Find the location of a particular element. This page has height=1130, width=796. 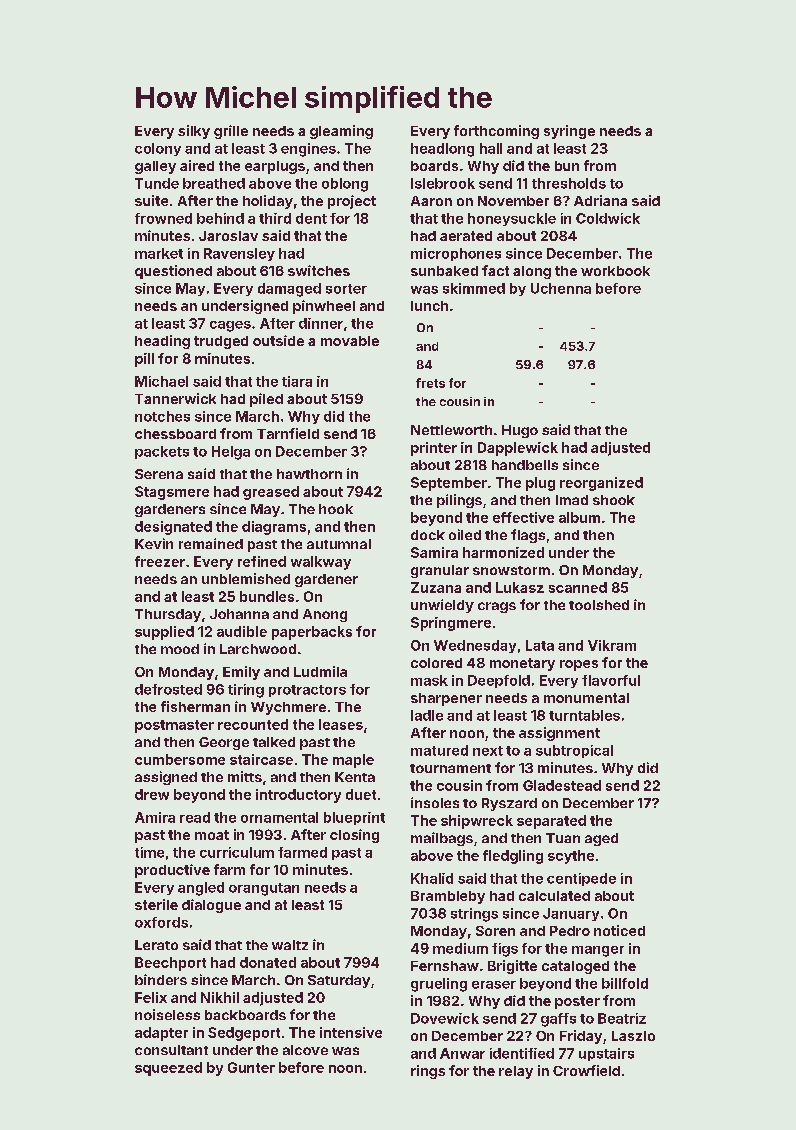

thresholds is located at coordinates (569, 183).
